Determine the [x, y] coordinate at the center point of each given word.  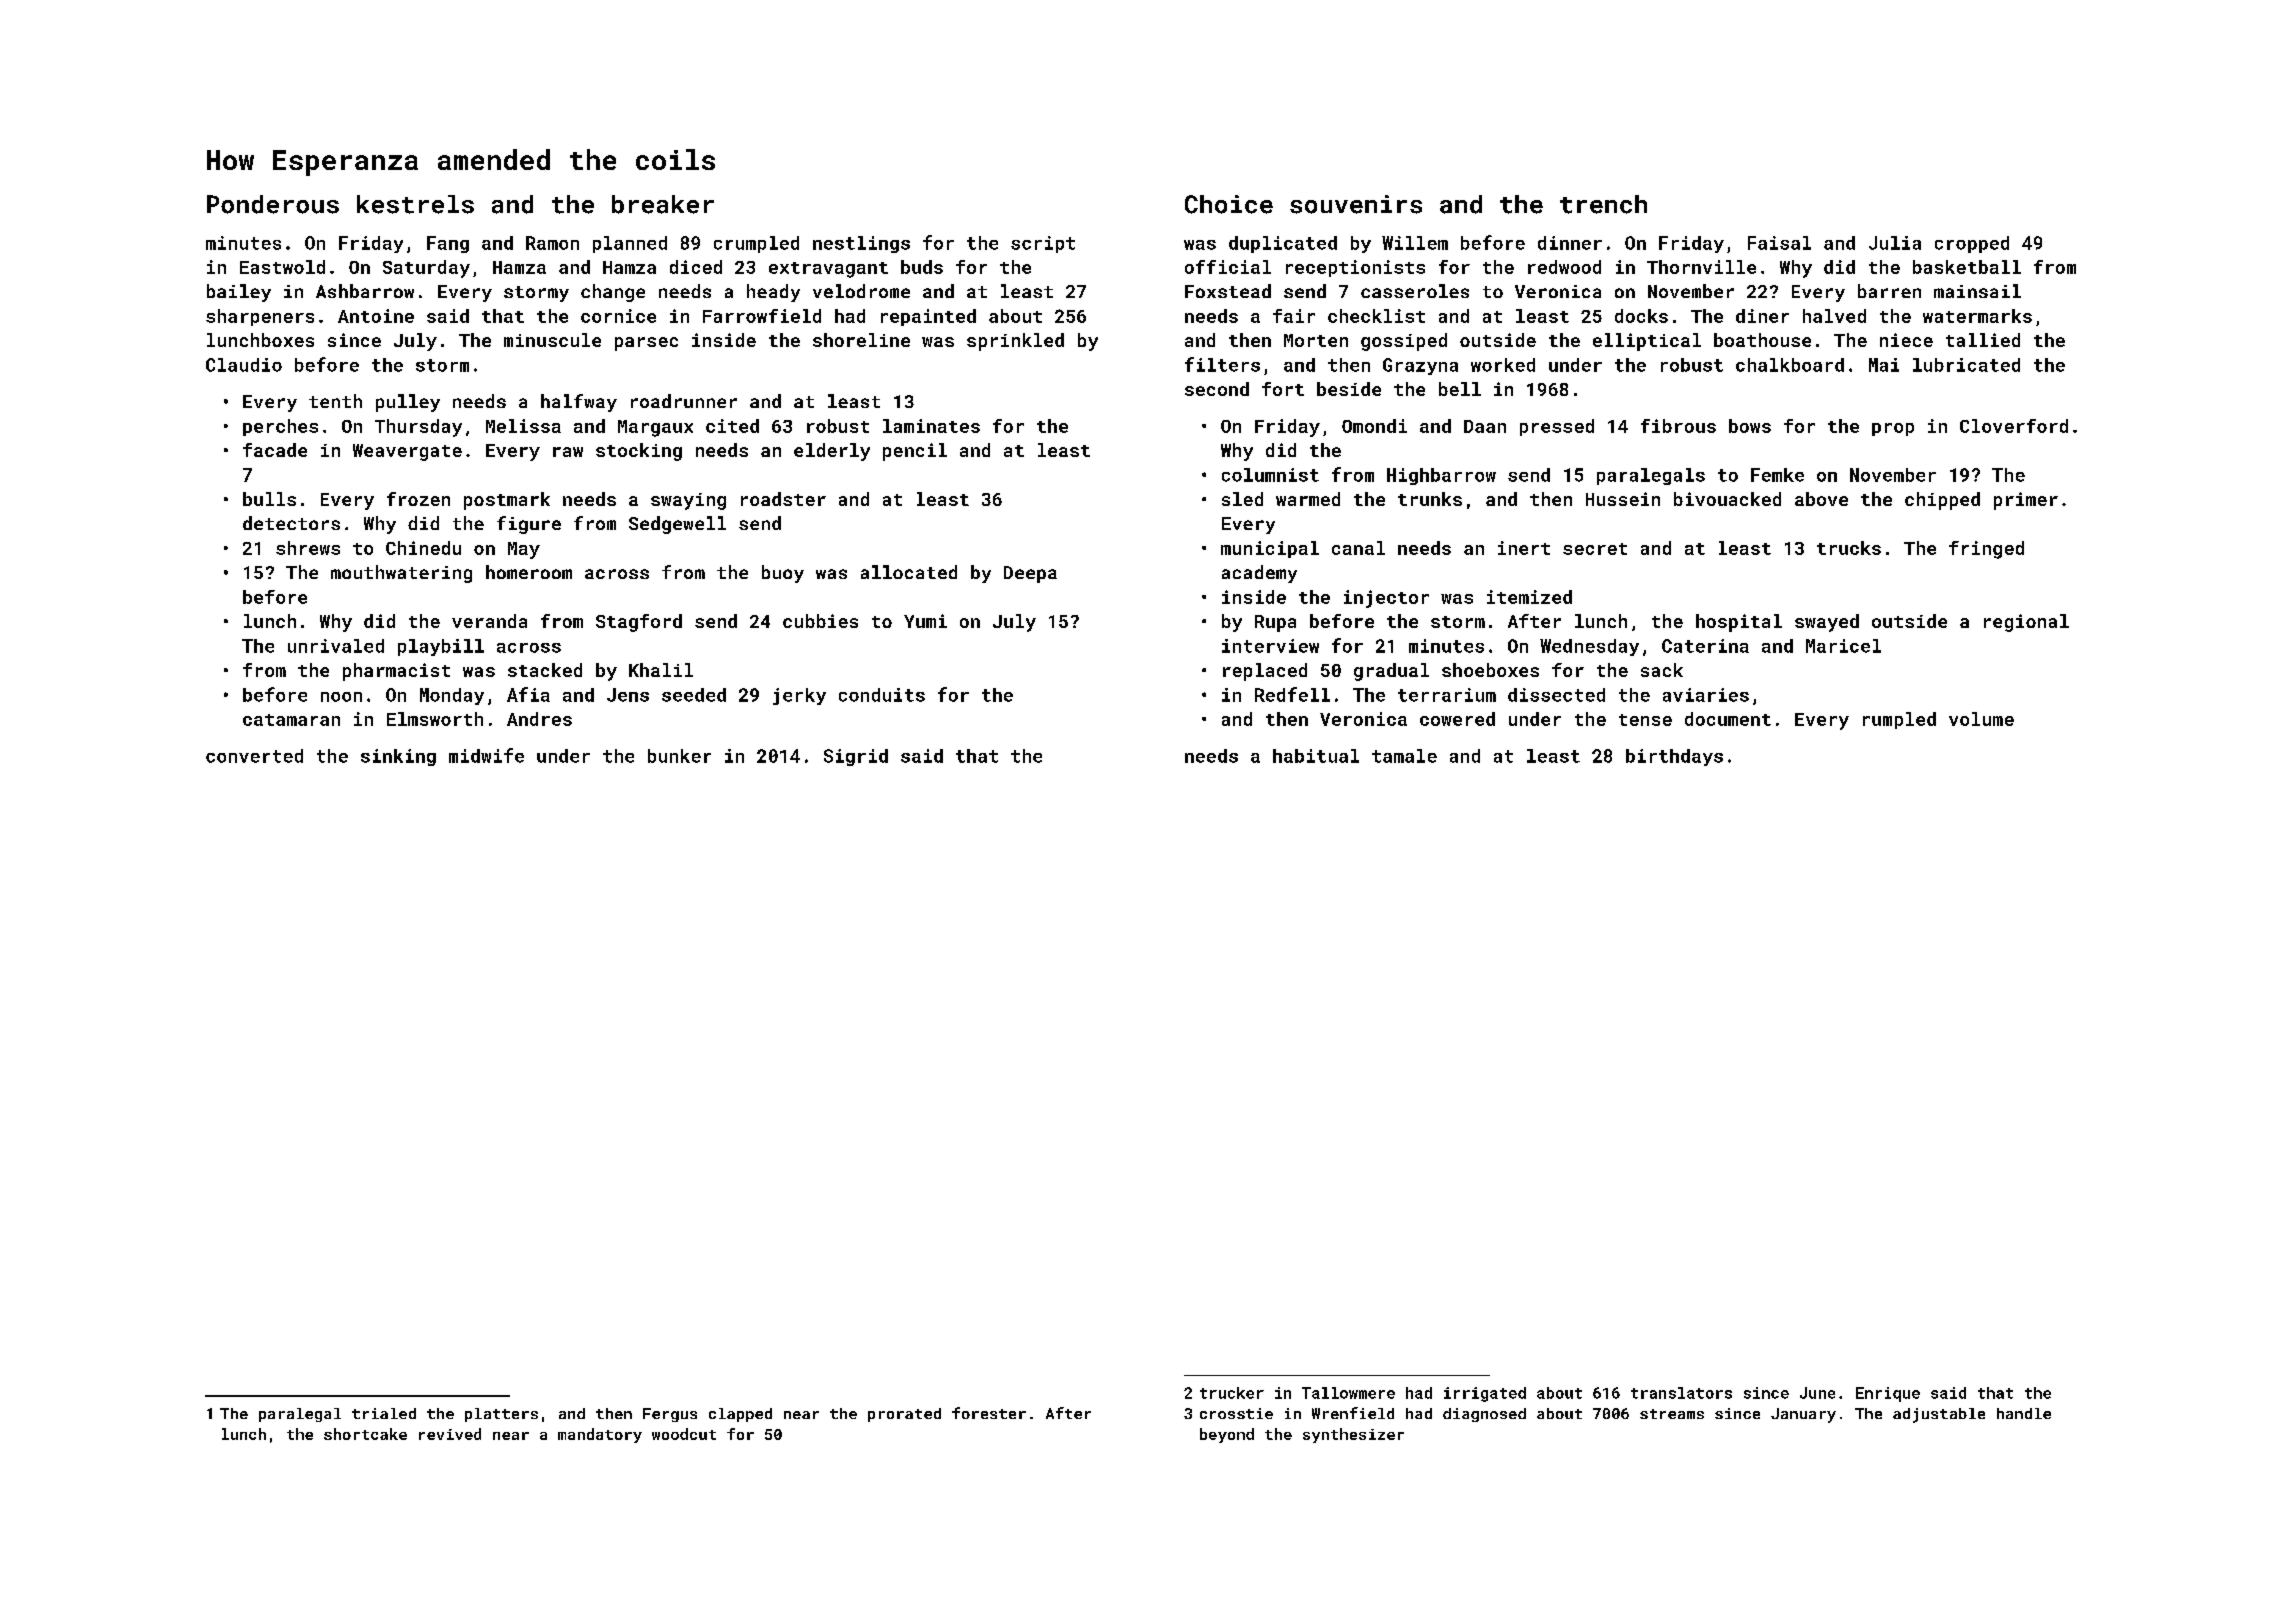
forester [989, 1413]
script [1043, 244]
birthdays [1674, 757]
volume [1981, 719]
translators [1681, 1393]
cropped [1972, 244]
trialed [384, 1413]
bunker [679, 756]
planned [630, 244]
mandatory [600, 1435]
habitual [1316, 756]
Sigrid [856, 757]
